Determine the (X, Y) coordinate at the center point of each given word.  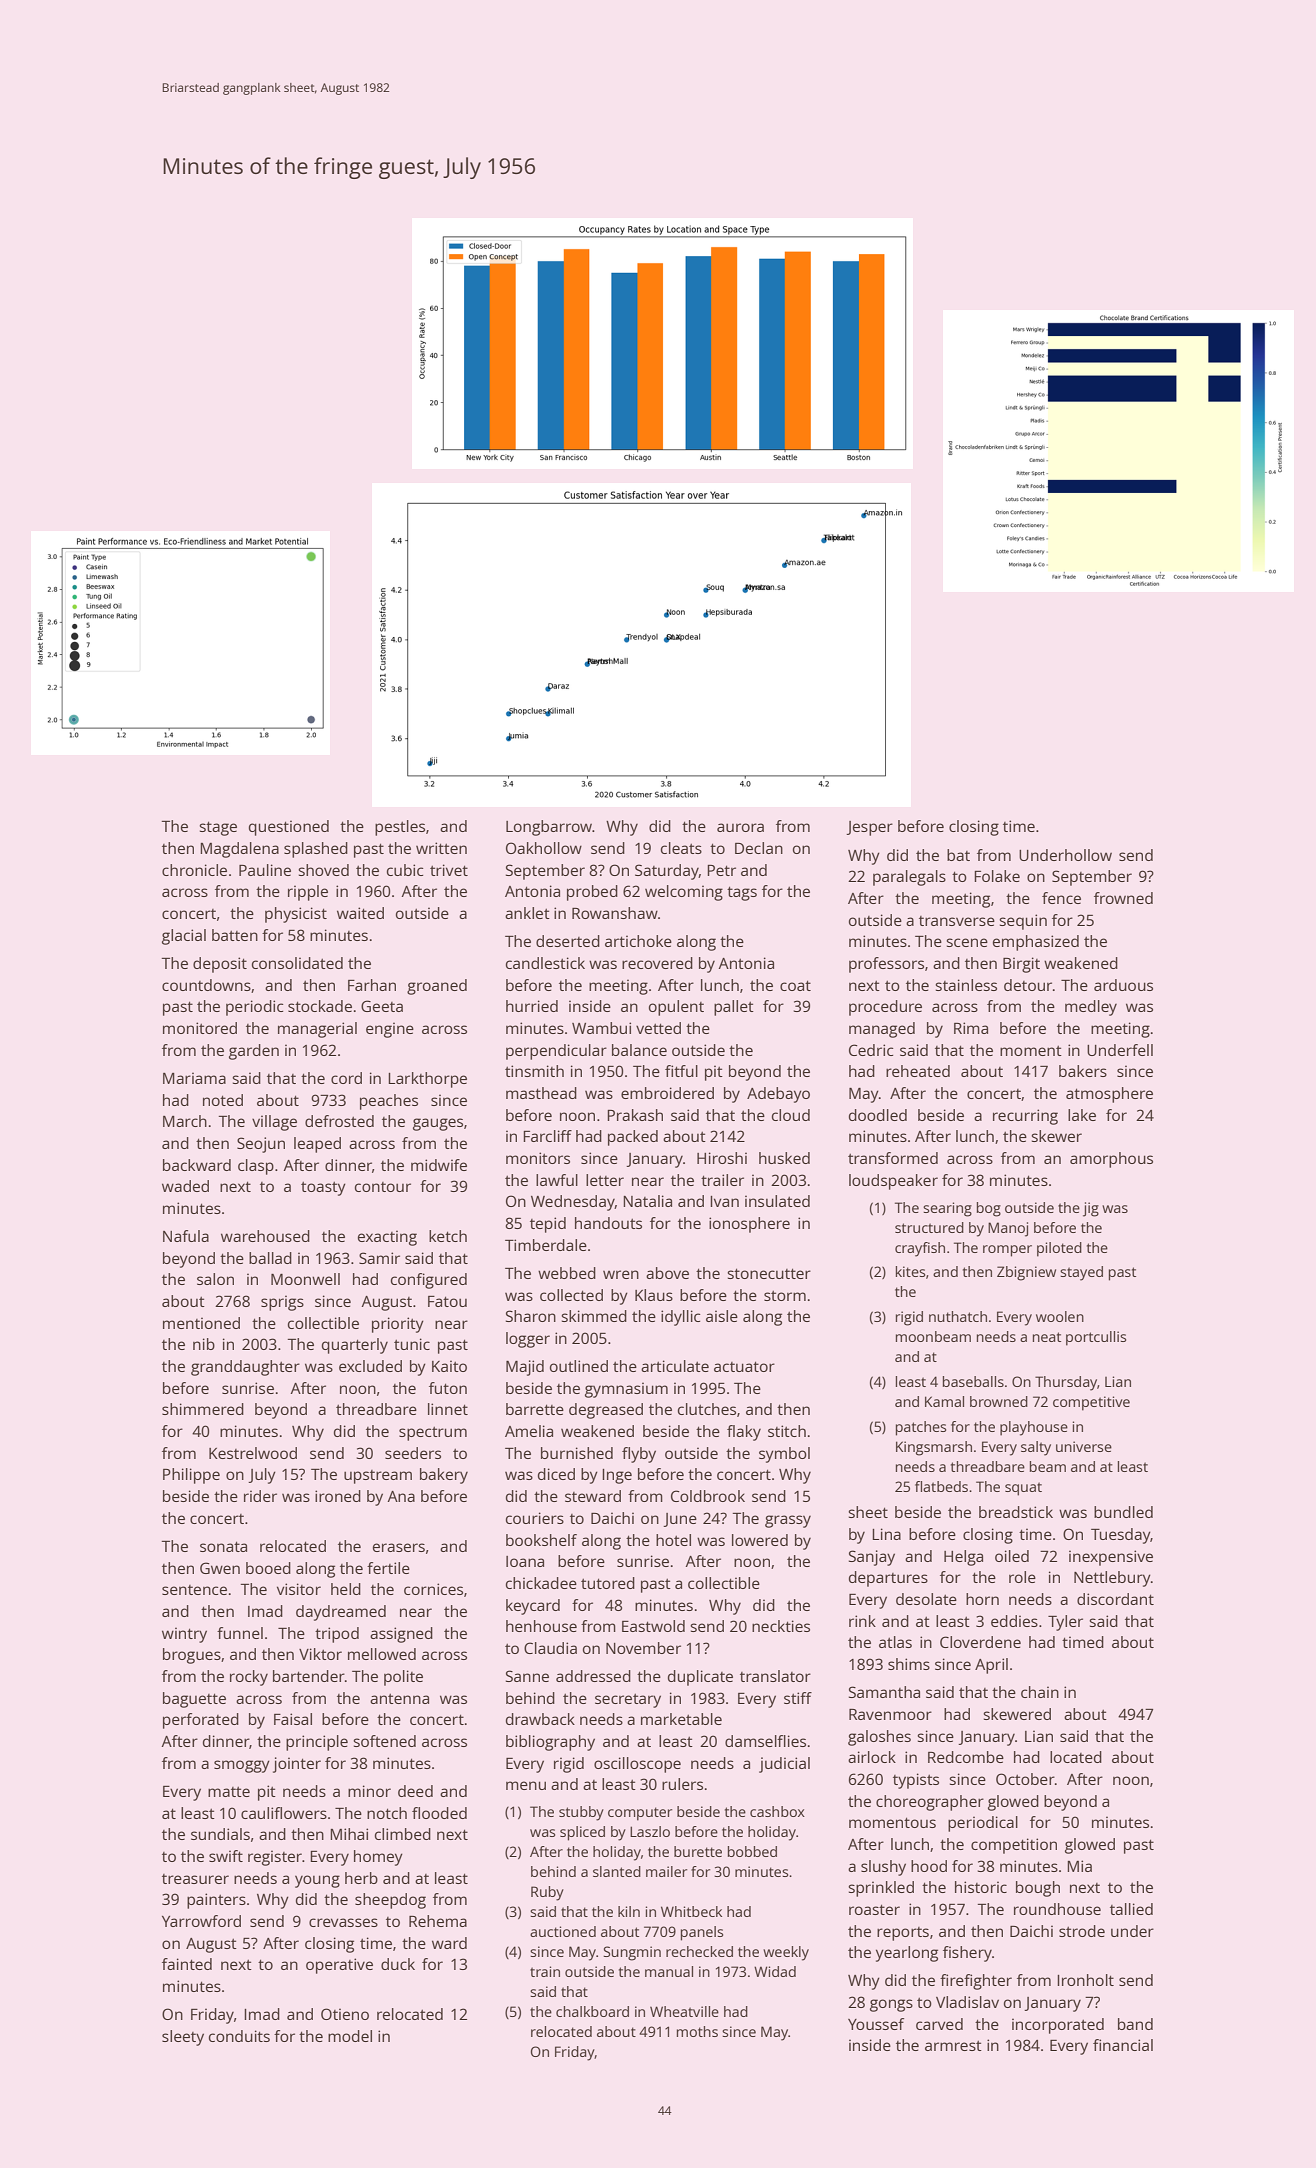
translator (775, 1676)
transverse (957, 921)
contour (383, 1187)
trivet (449, 870)
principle (317, 1743)
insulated (777, 1201)
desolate (926, 1599)
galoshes (879, 1738)
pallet (734, 1008)
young (317, 1881)
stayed (1081, 1273)
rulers (682, 1784)
